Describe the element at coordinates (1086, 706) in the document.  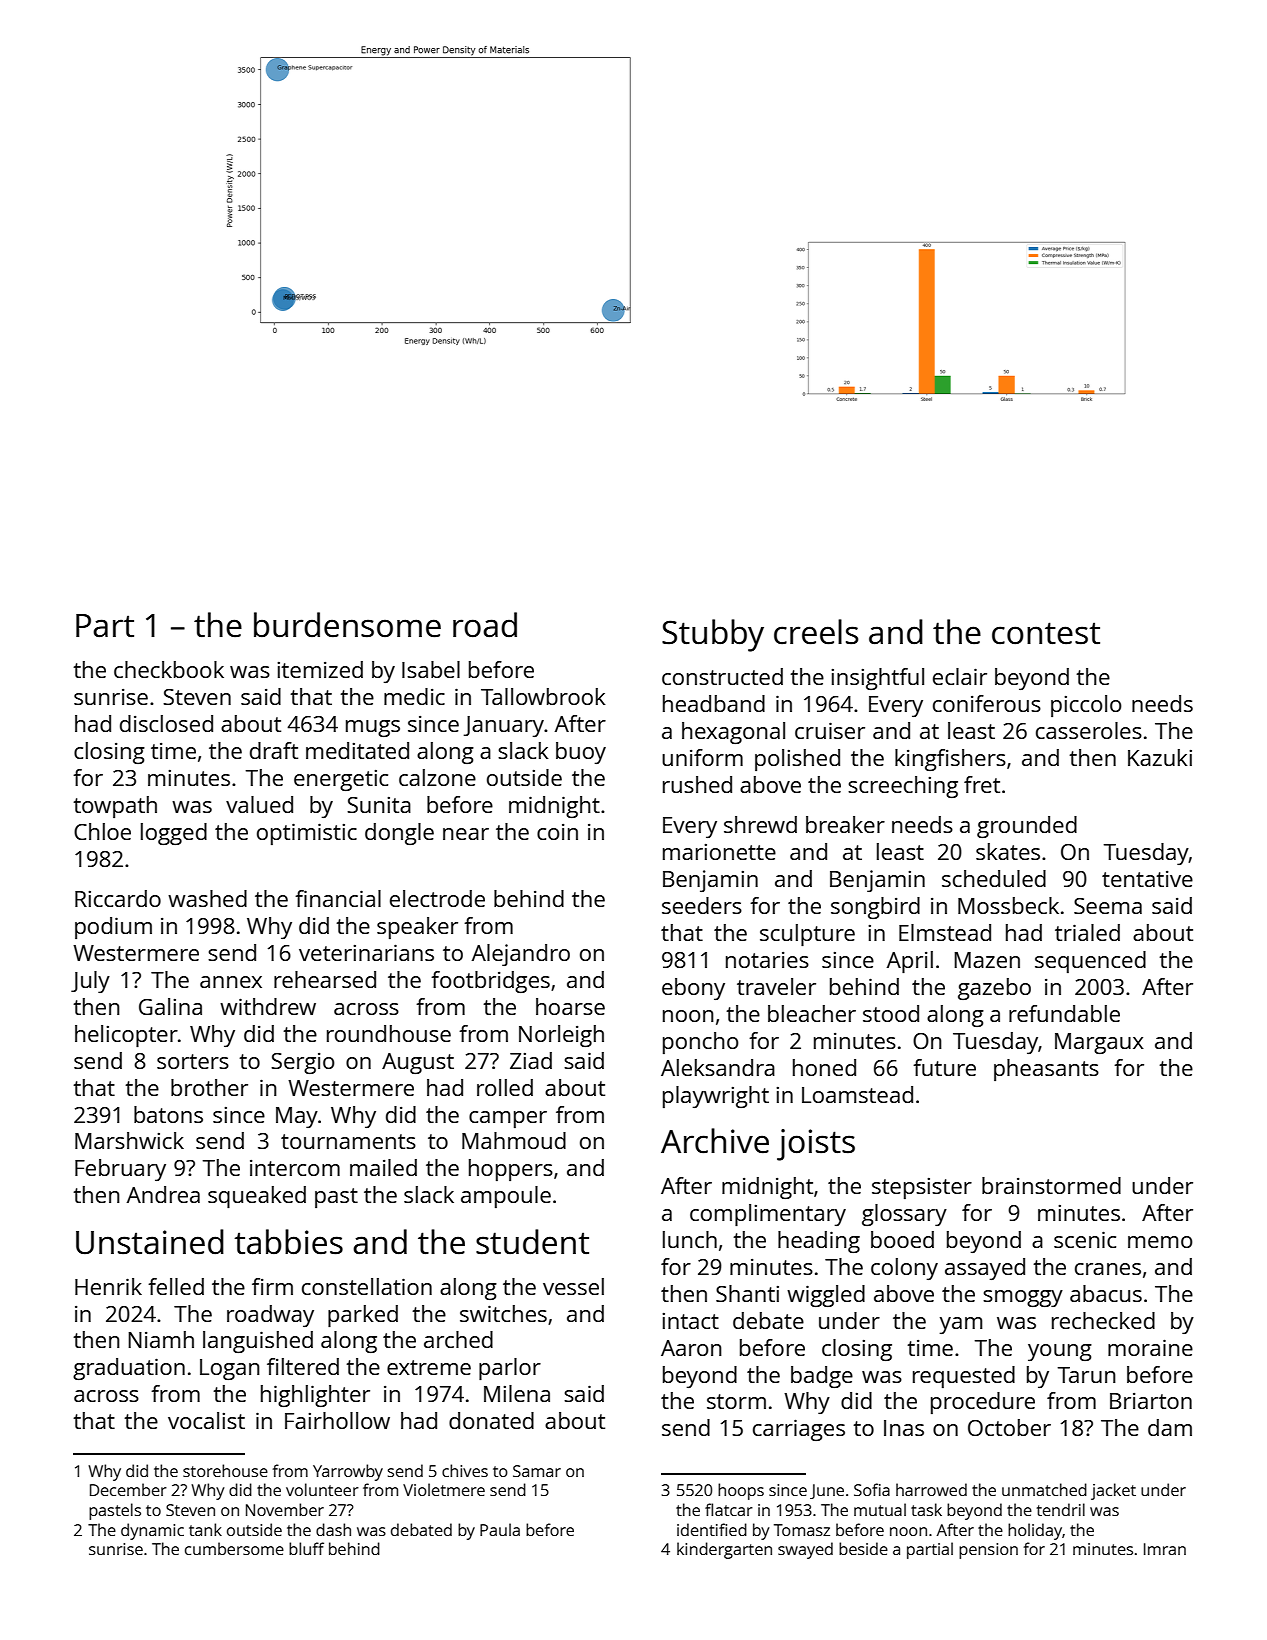
I see `piccolo` at that location.
